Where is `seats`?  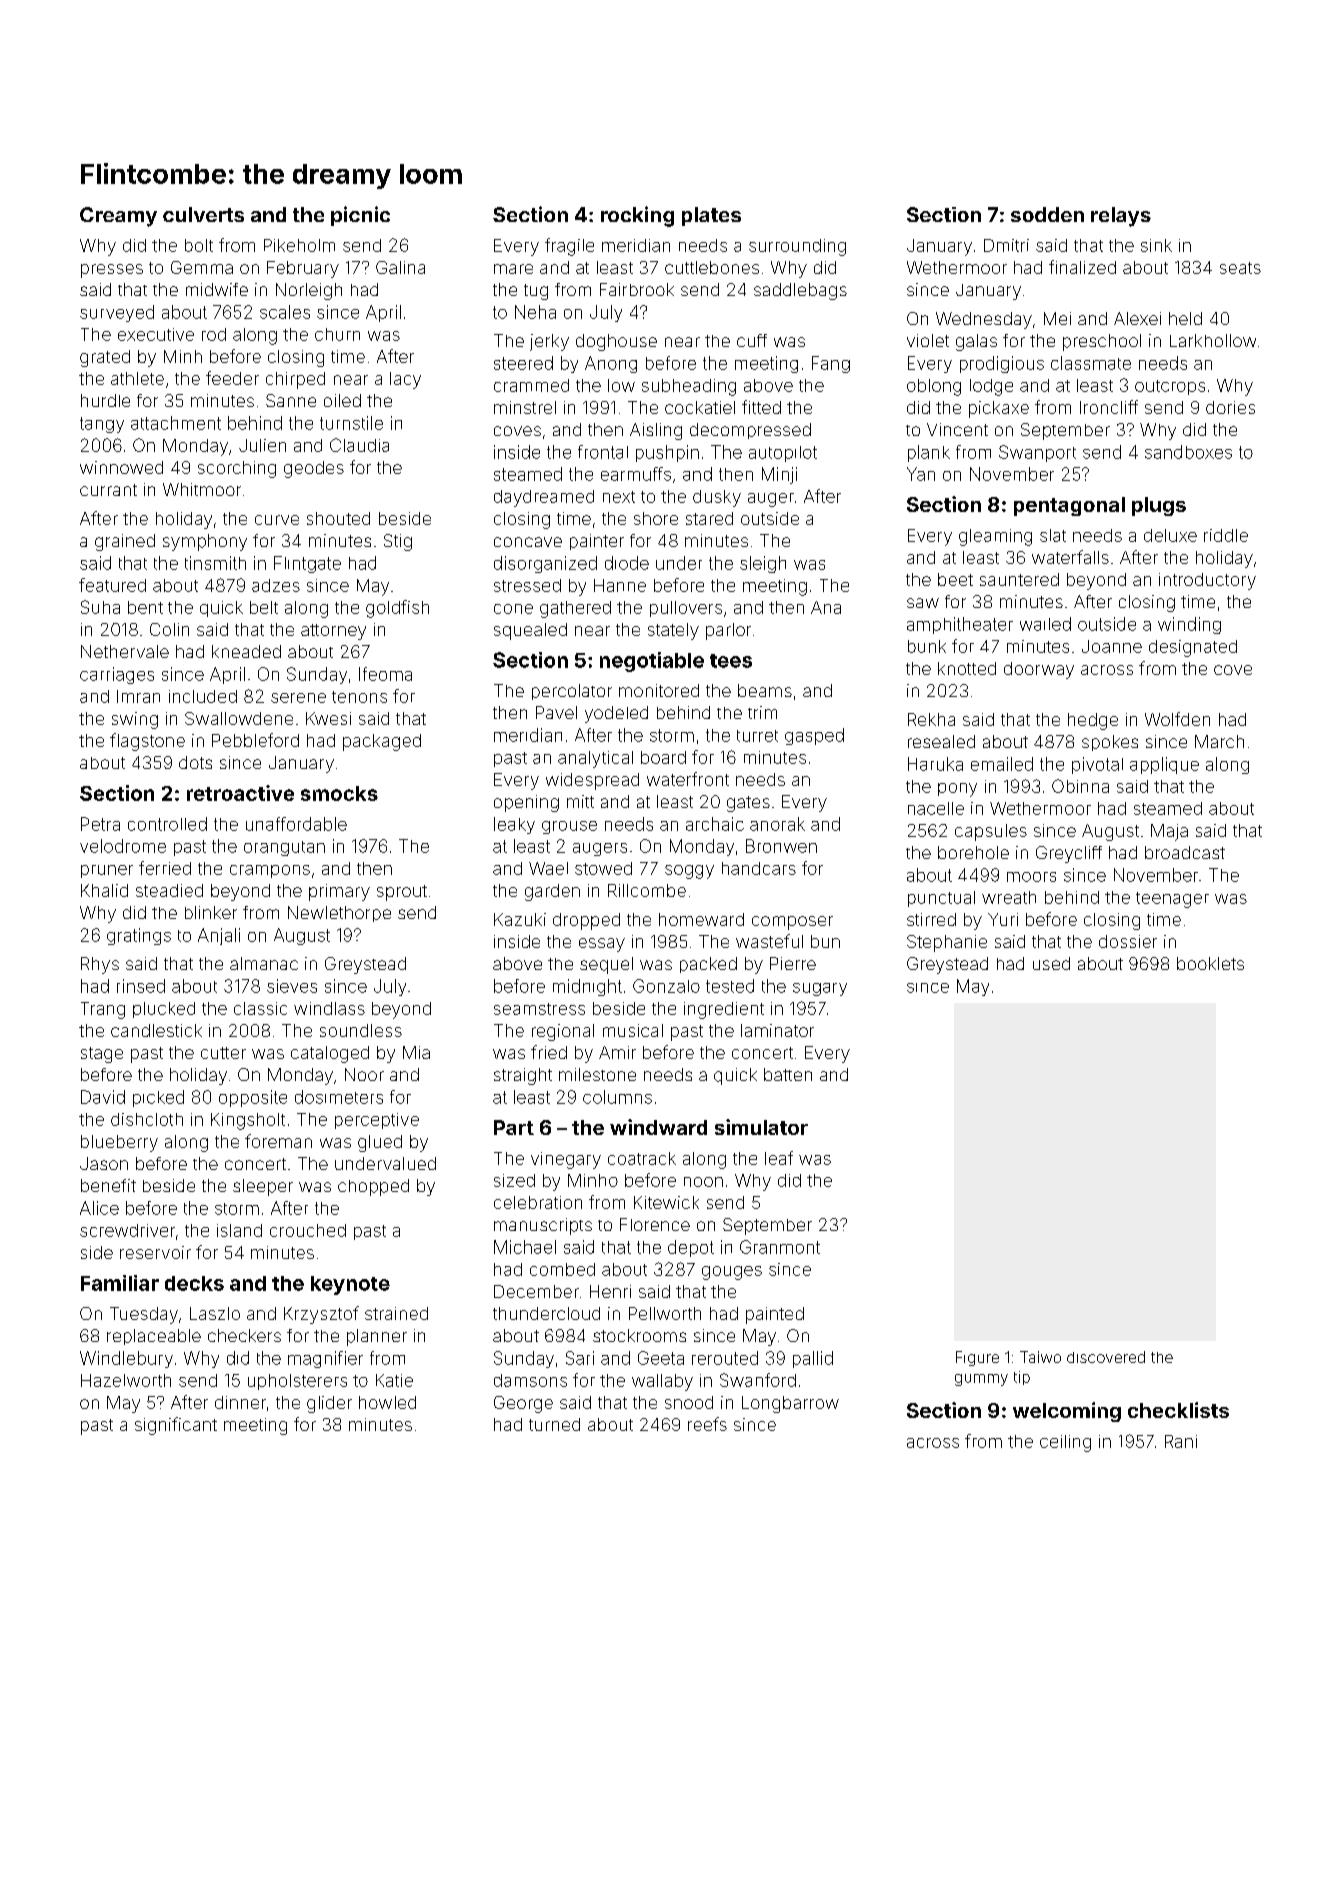 seats is located at coordinates (1240, 268).
